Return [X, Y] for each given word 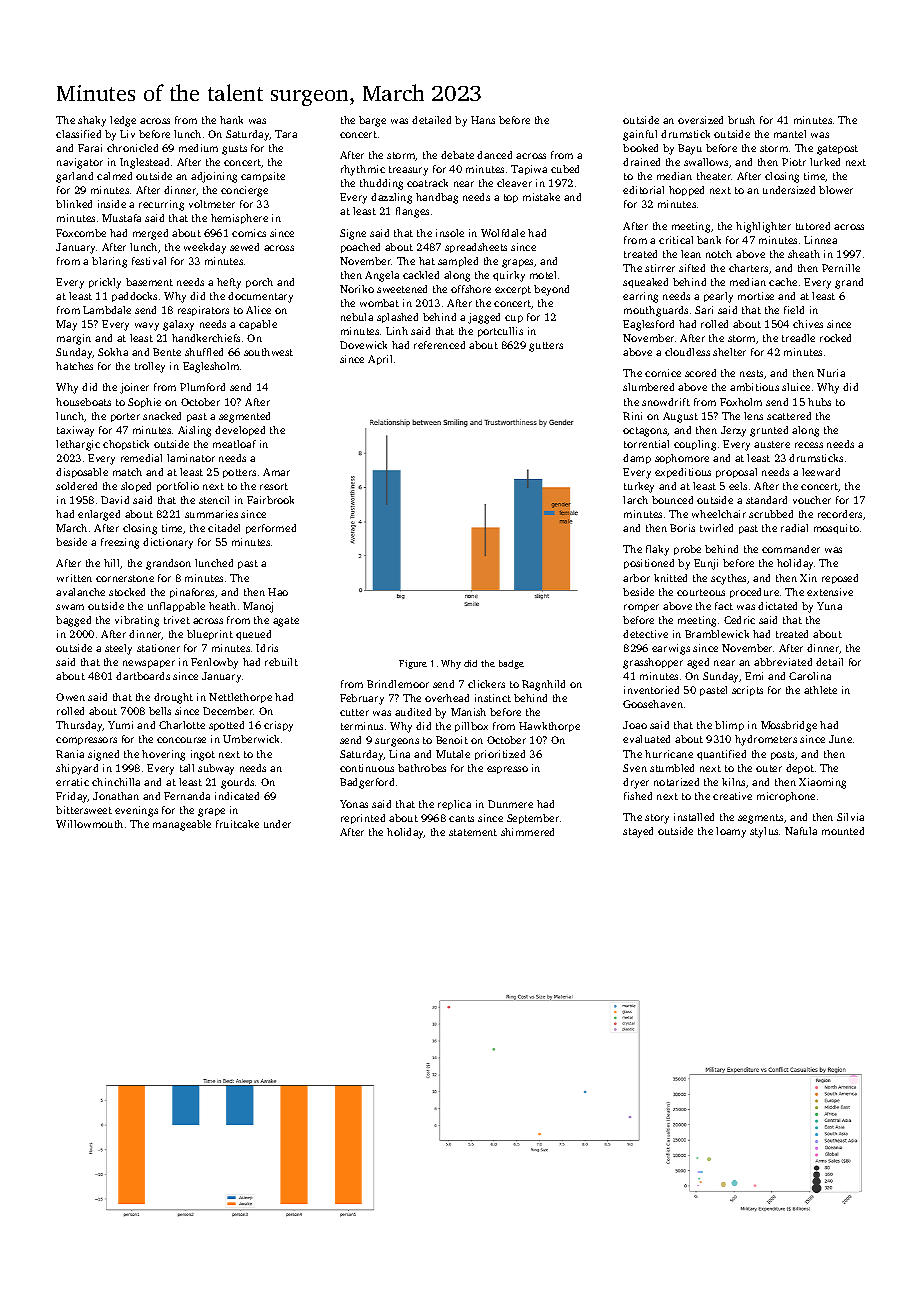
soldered [76, 486]
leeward [821, 472]
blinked [74, 204]
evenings [136, 811]
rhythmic [363, 170]
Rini [632, 416]
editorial [643, 190]
